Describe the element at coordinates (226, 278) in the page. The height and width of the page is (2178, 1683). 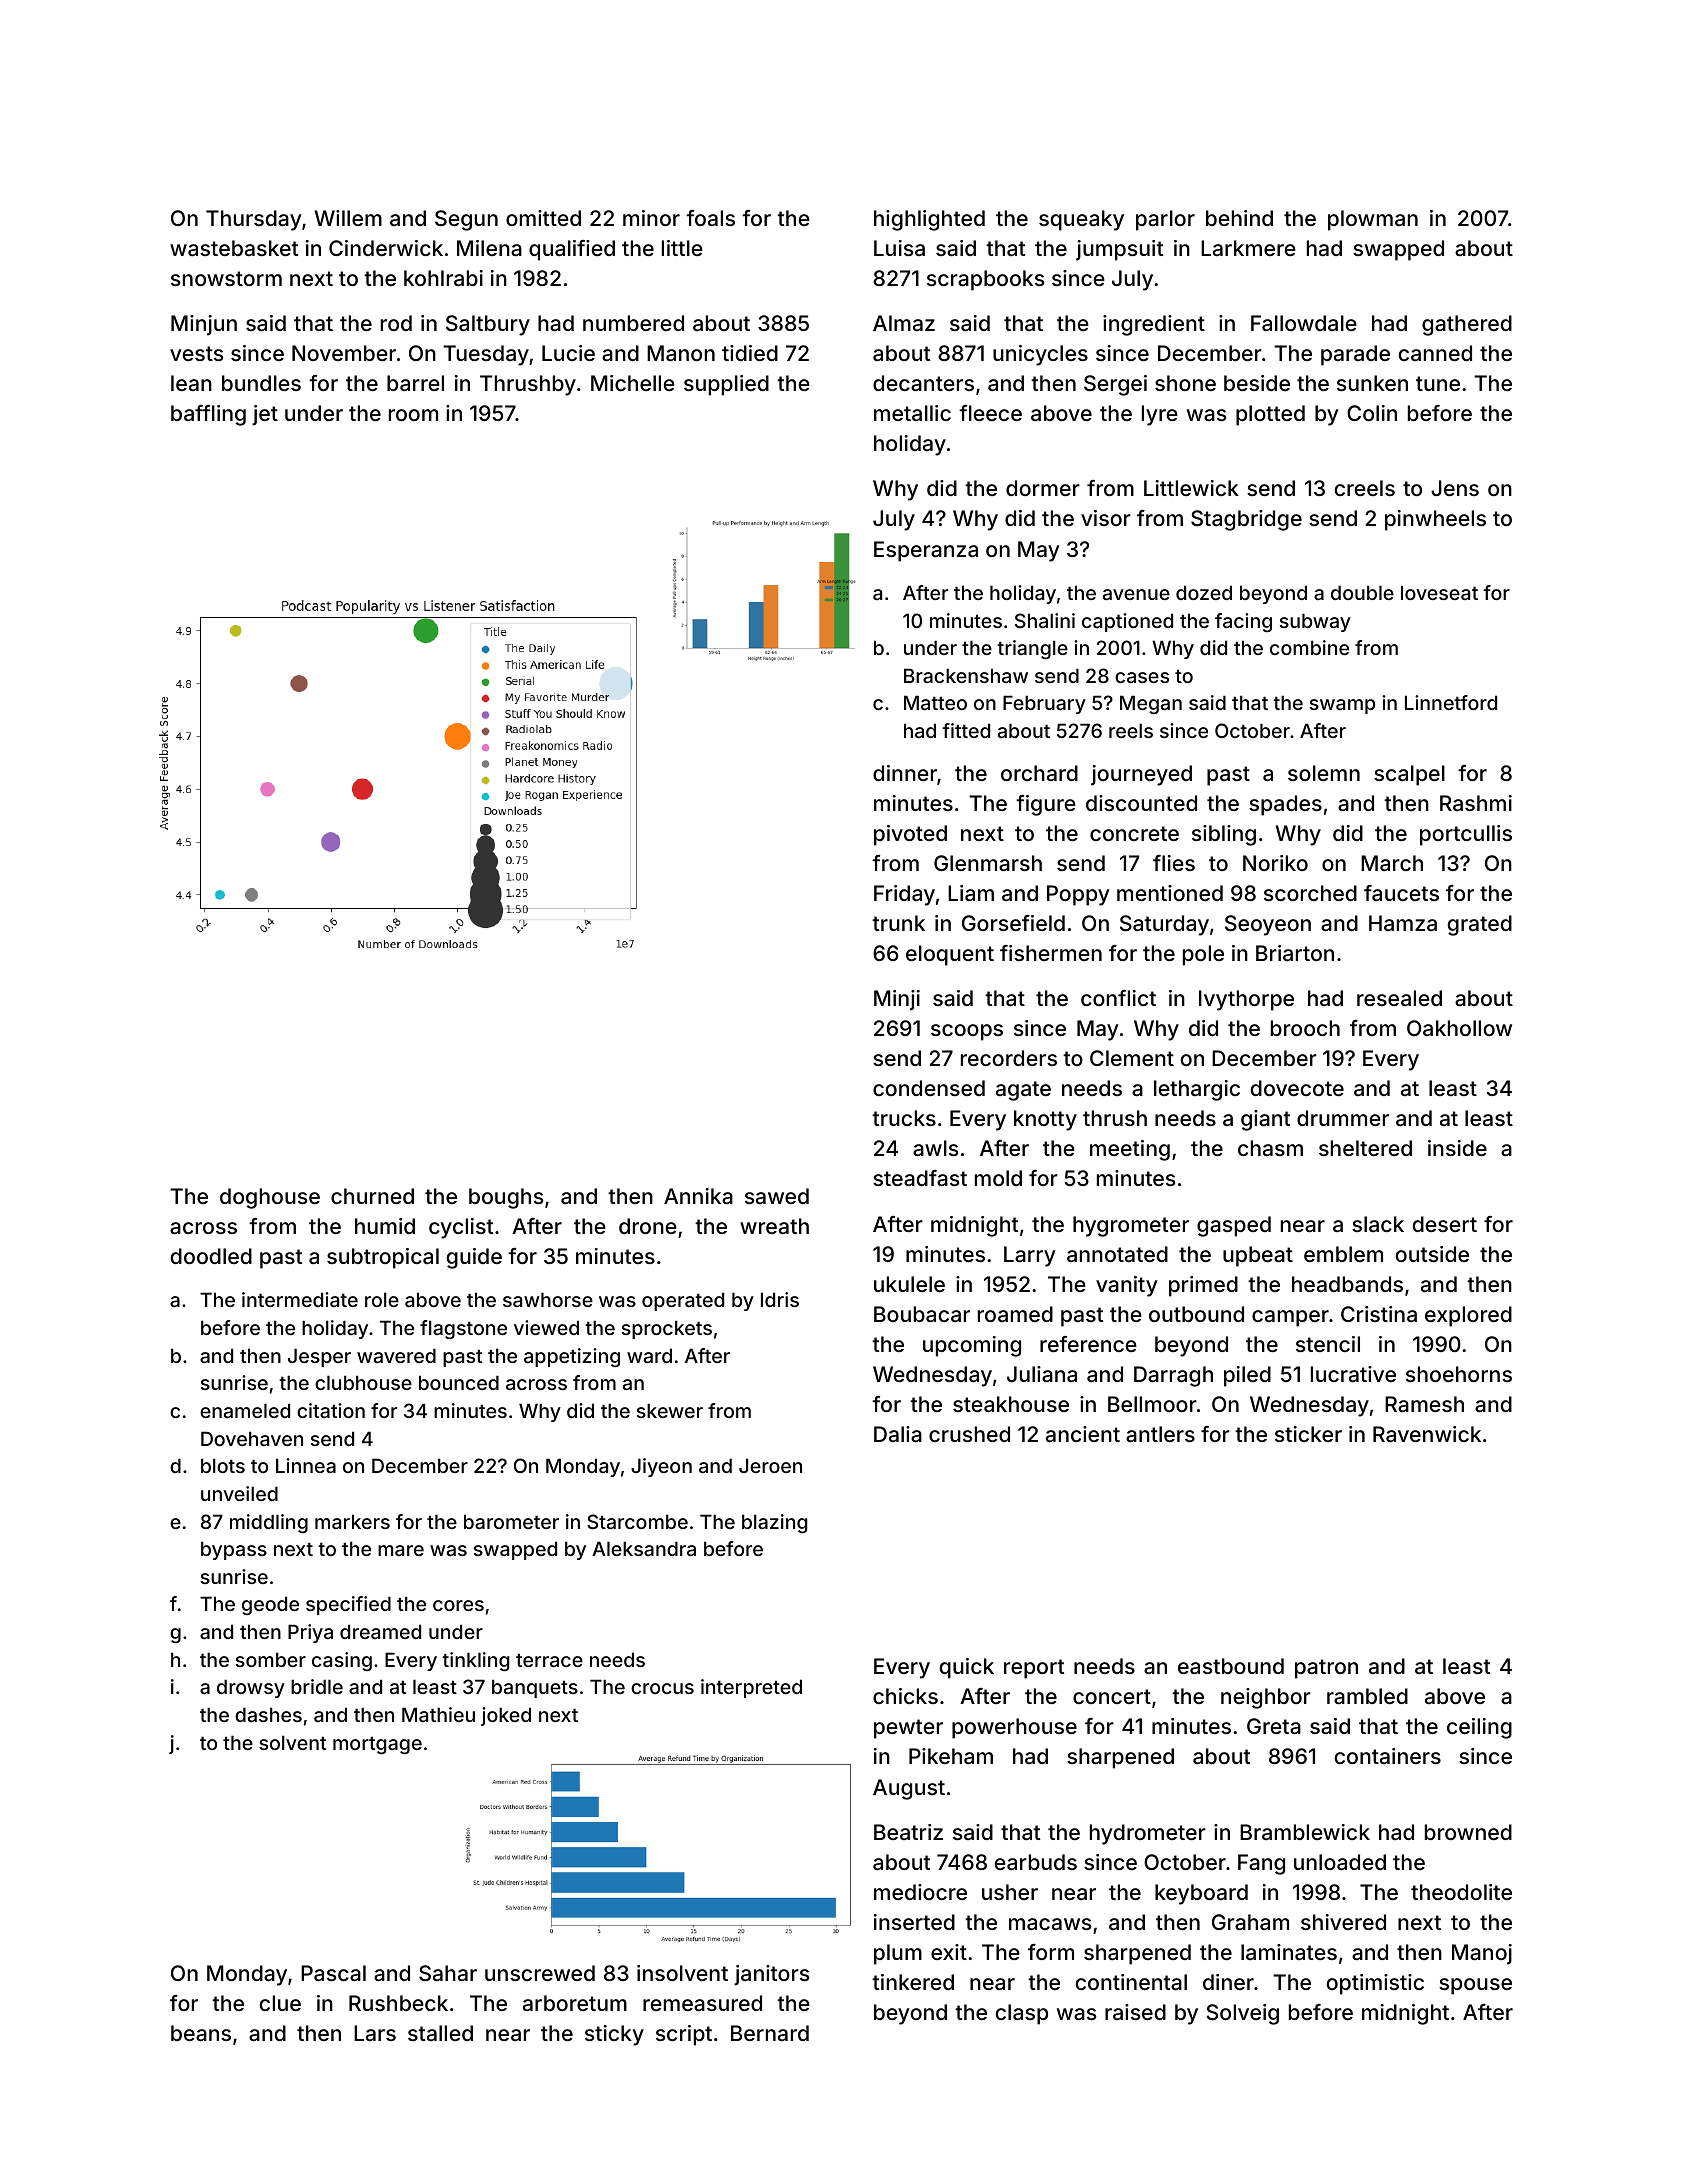
I see `snowstorm` at that location.
